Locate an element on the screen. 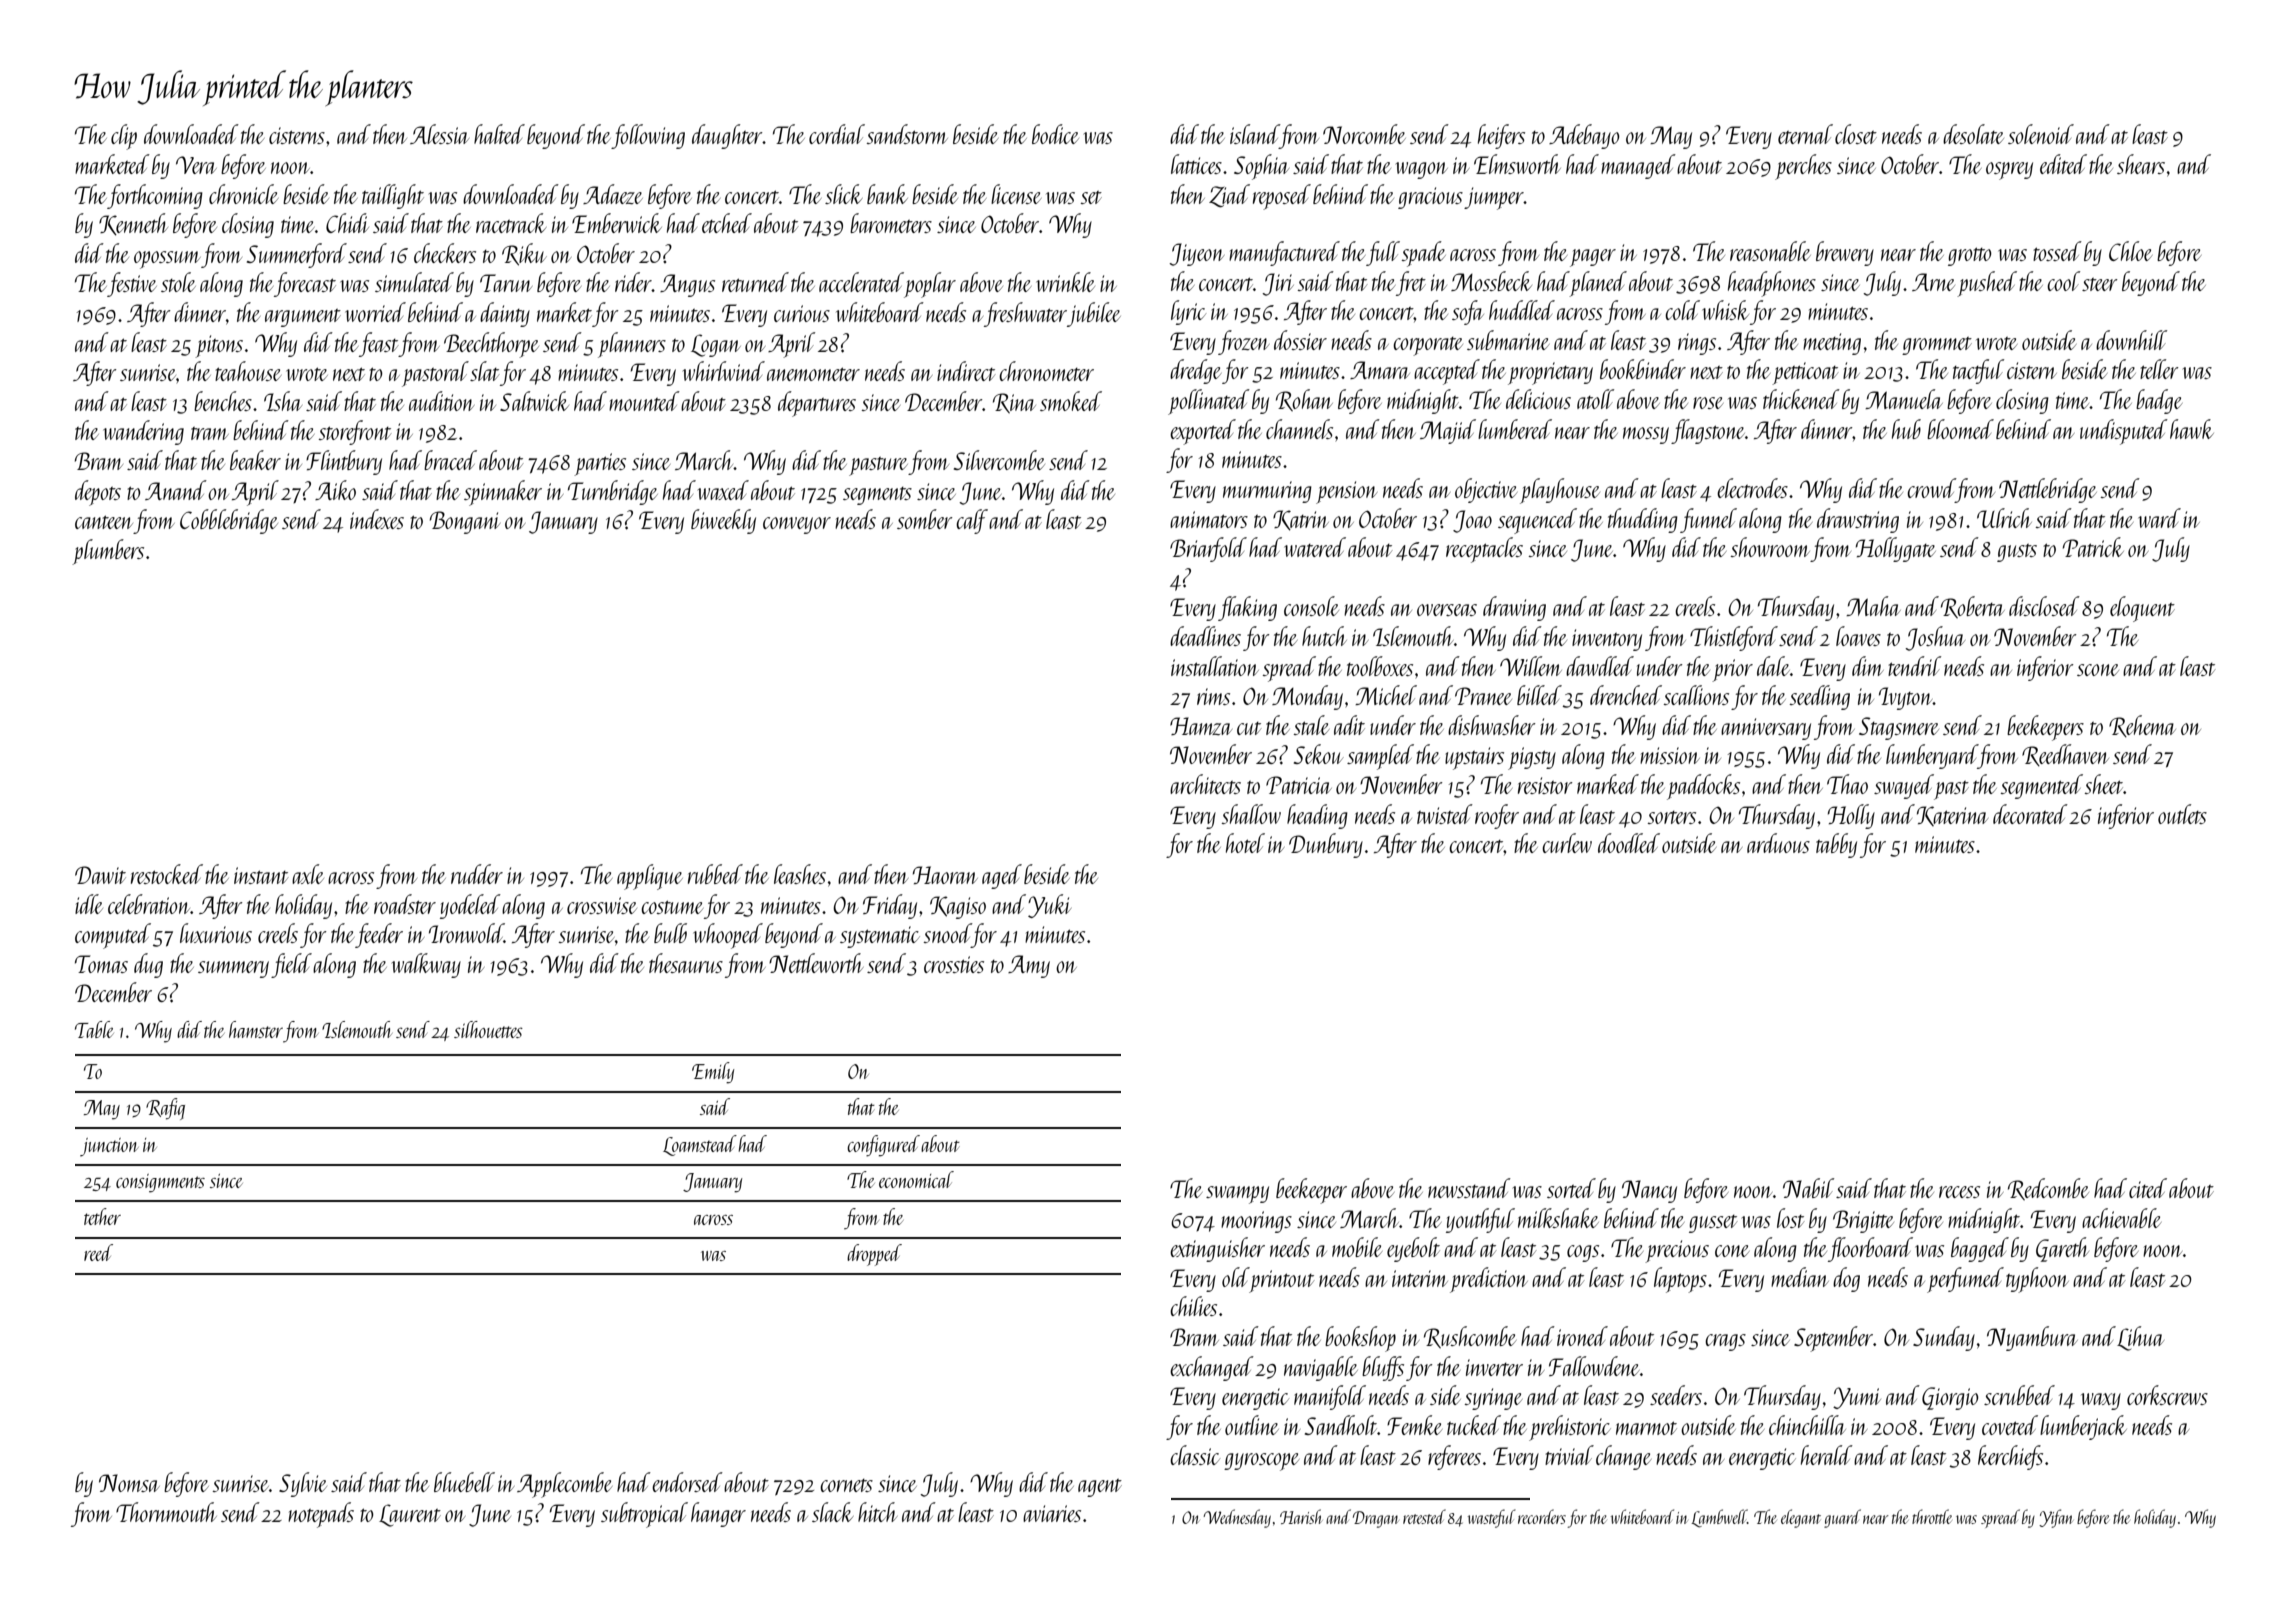 The width and height of the screenshot is (2292, 1620). clip is located at coordinates (124, 137).
